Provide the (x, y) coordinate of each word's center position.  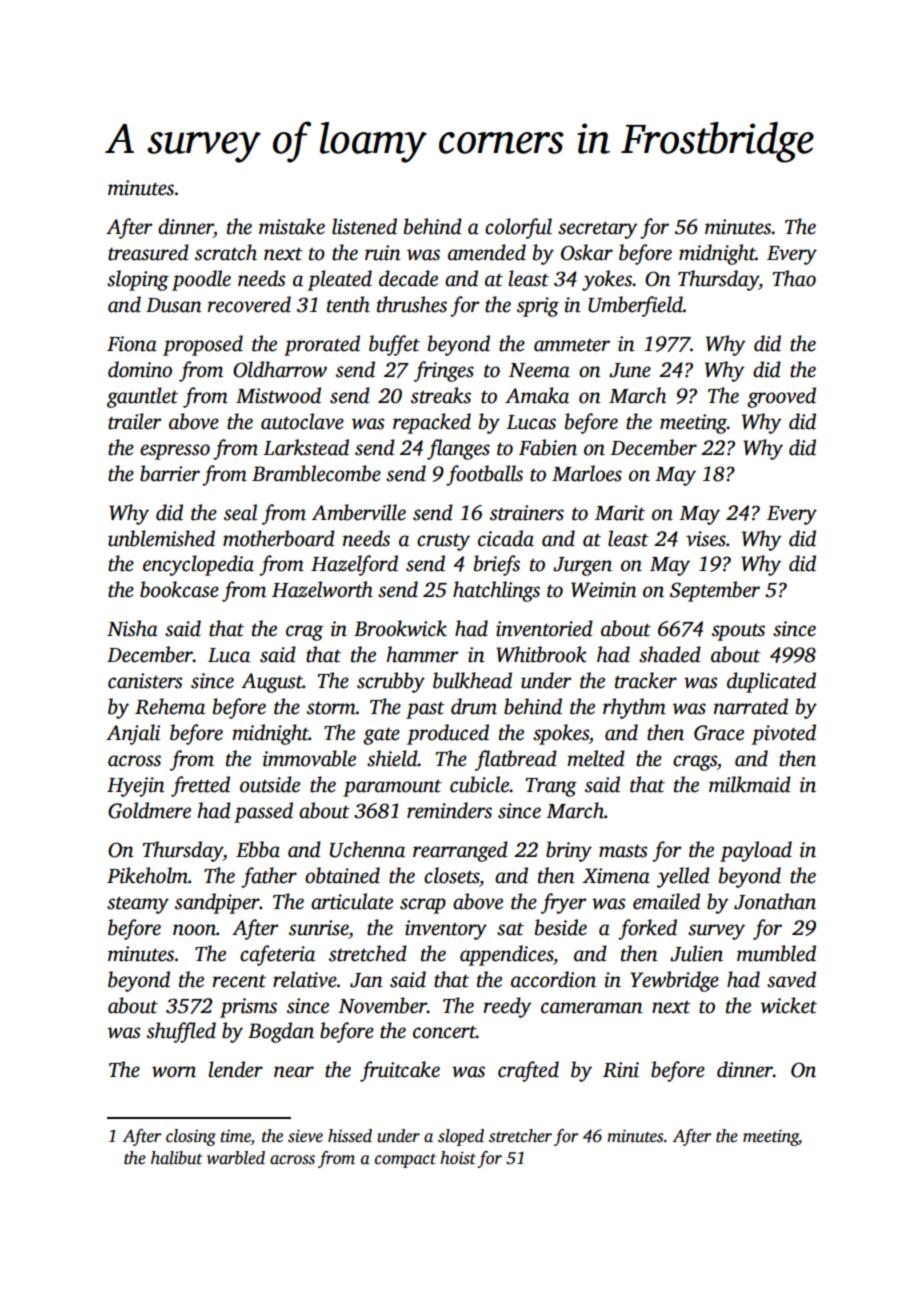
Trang (551, 787)
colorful (518, 228)
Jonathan (775, 901)
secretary (598, 230)
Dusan (174, 305)
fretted (200, 786)
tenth (348, 304)
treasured (148, 252)
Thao (794, 278)
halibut (177, 1158)
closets (452, 875)
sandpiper (217, 903)
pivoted (784, 734)
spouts (738, 632)
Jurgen (582, 566)
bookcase (179, 589)
